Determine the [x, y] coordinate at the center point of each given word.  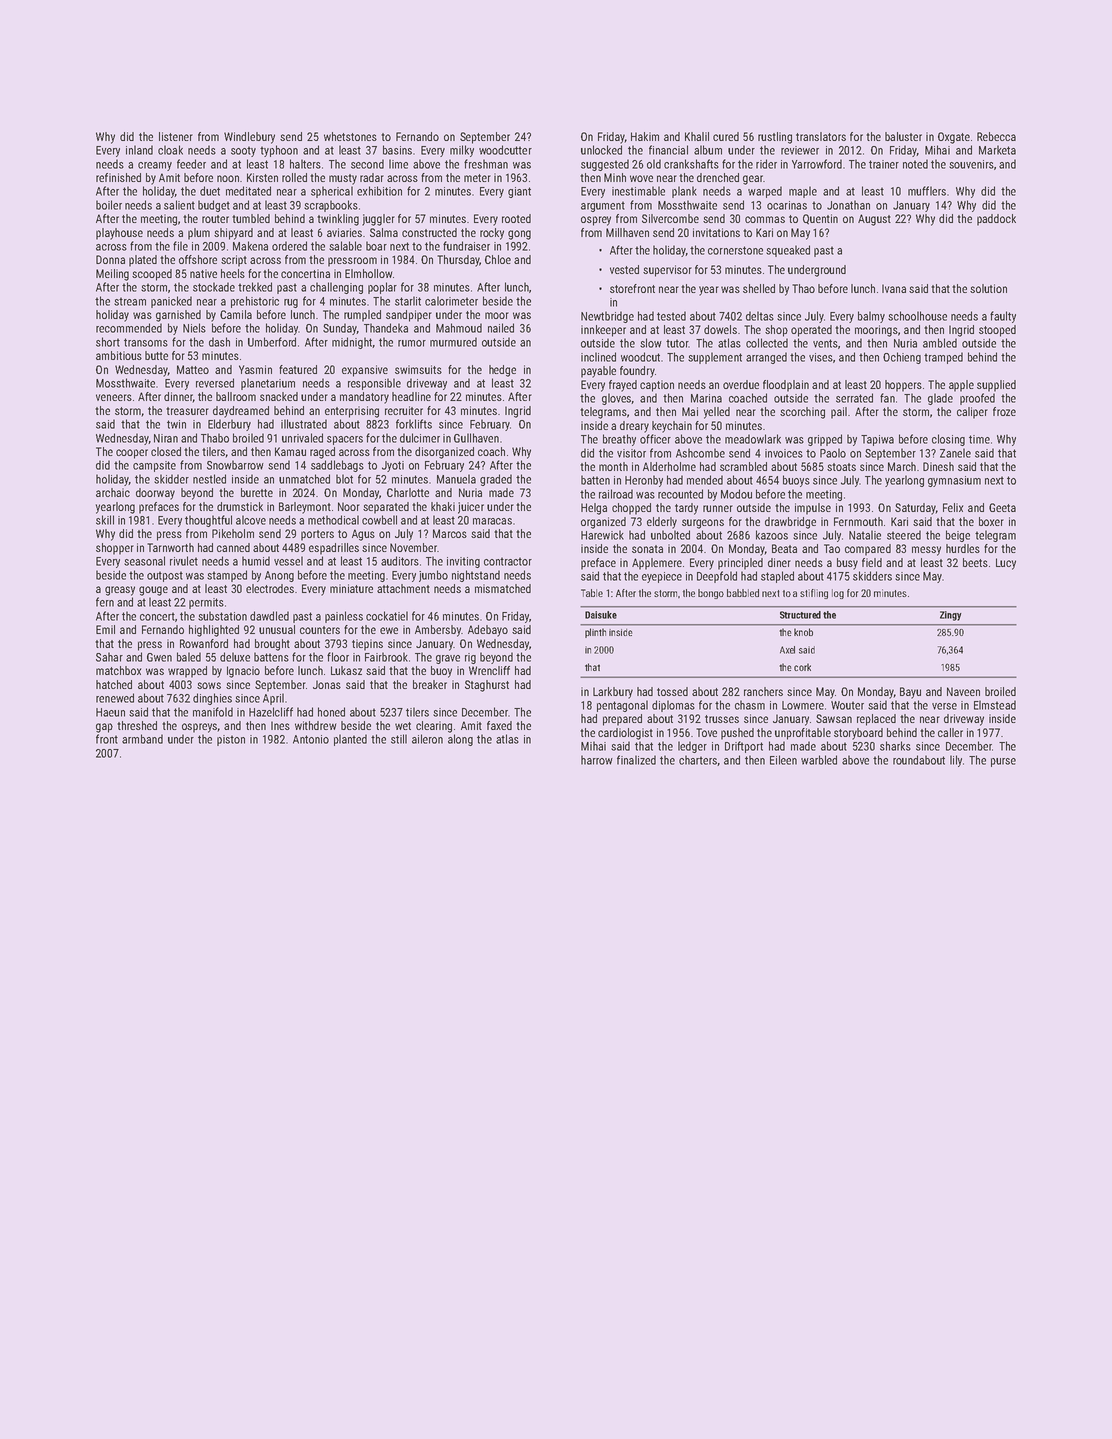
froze [1004, 411]
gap [104, 728]
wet [403, 726]
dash [219, 342]
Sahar [109, 657]
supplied [996, 386]
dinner [178, 397]
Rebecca [996, 136]
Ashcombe [700, 453]
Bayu [910, 693]
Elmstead [995, 705]
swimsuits [418, 369]
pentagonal [622, 706]
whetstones [350, 136]
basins [397, 150]
